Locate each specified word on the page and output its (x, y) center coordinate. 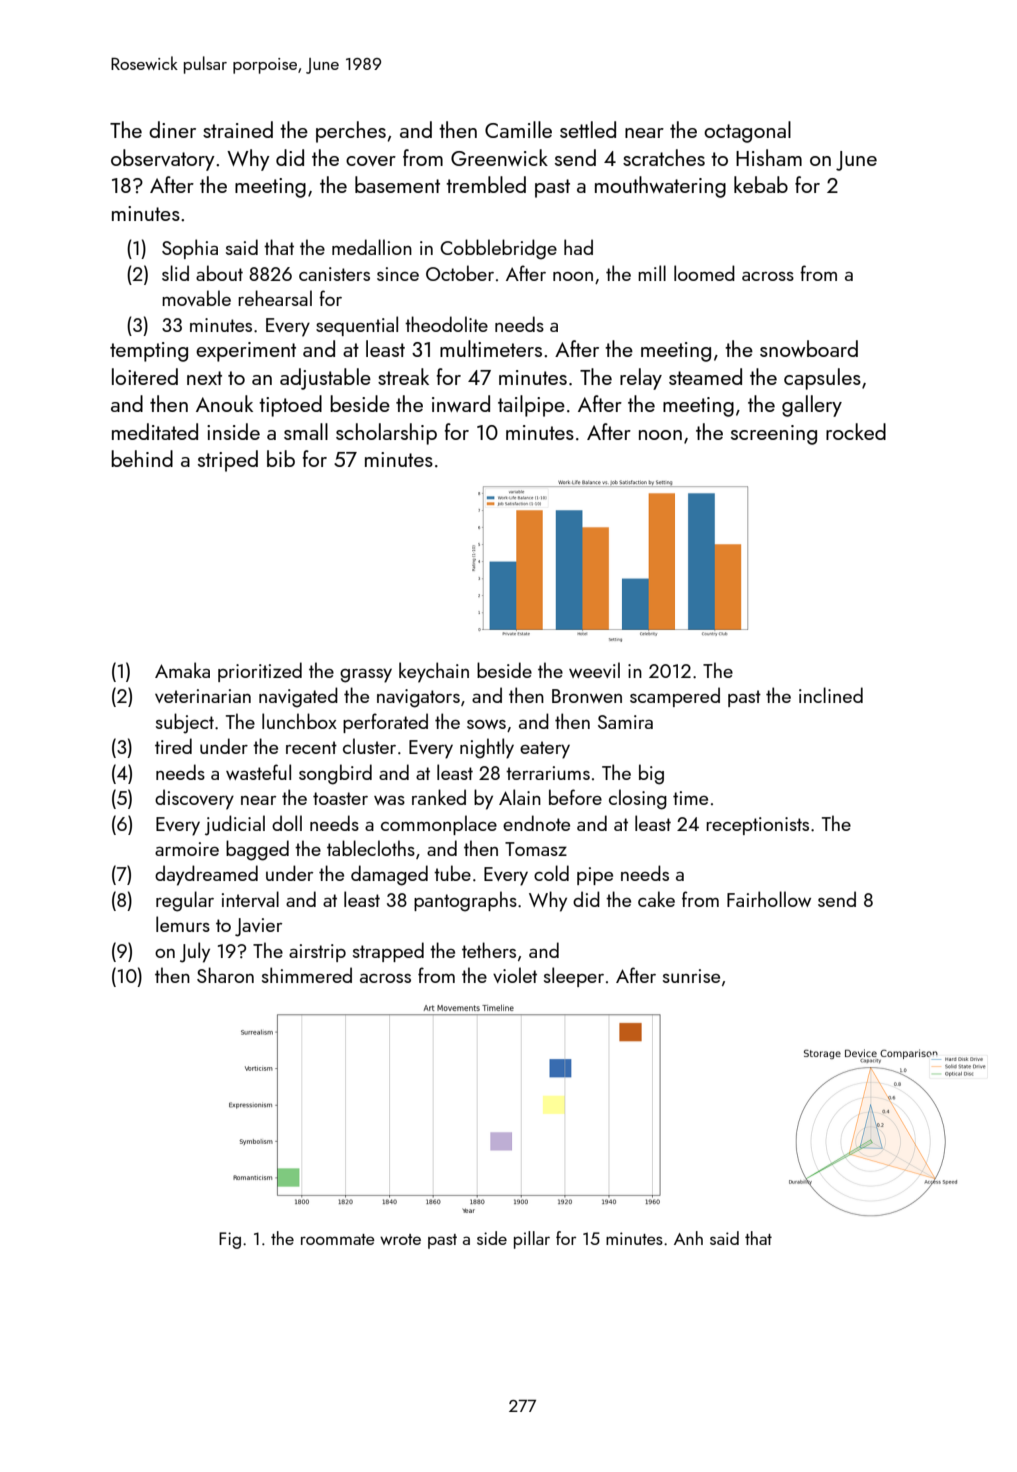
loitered (145, 376)
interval (250, 899)
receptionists (757, 826)
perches (351, 132)
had (578, 247)
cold (551, 873)
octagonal (747, 132)
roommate (338, 1239)
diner (172, 129)
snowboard (809, 348)
